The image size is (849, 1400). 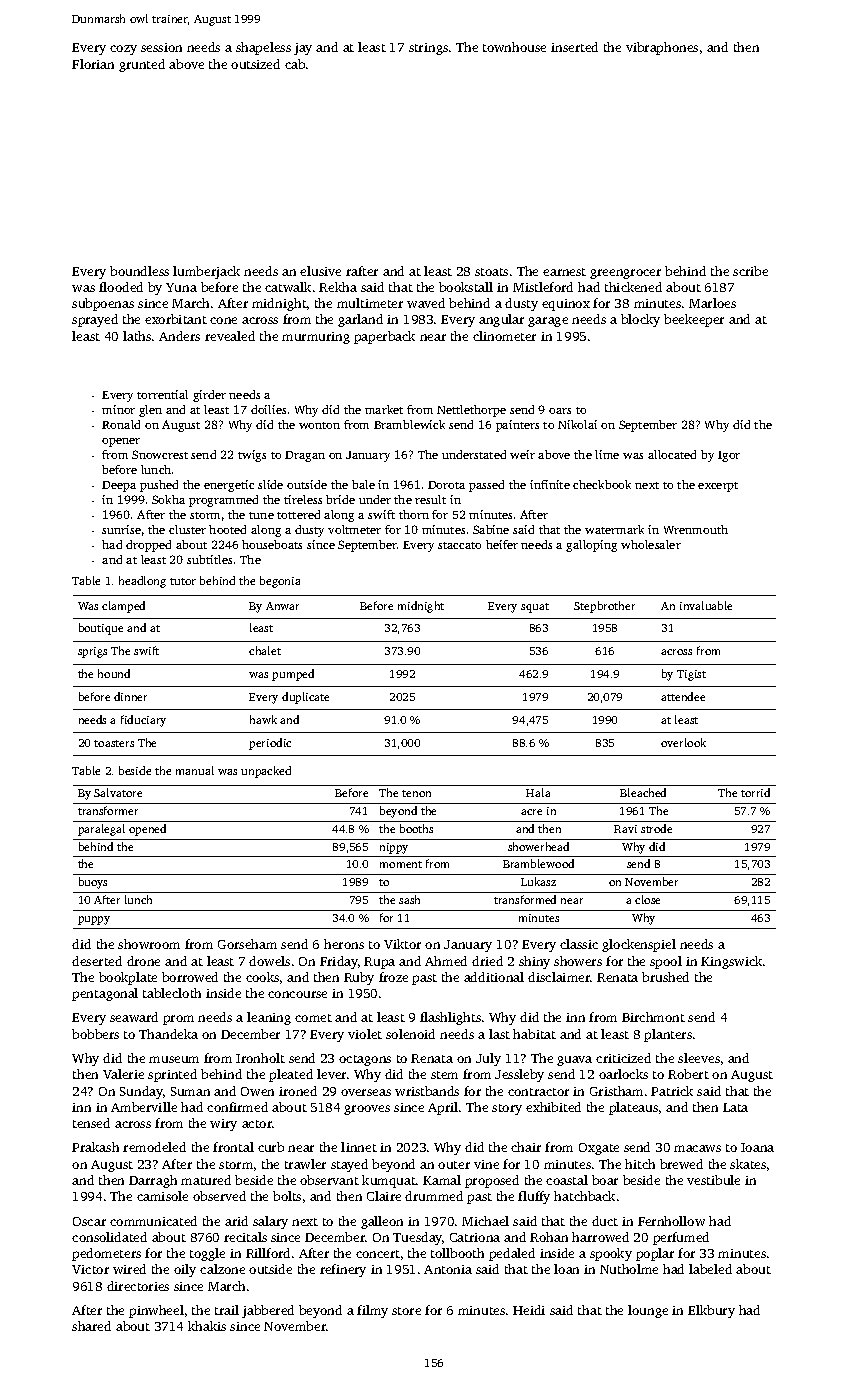 What do you see at coordinates (662, 48) in the screenshot?
I see `vibraphones` at bounding box center [662, 48].
